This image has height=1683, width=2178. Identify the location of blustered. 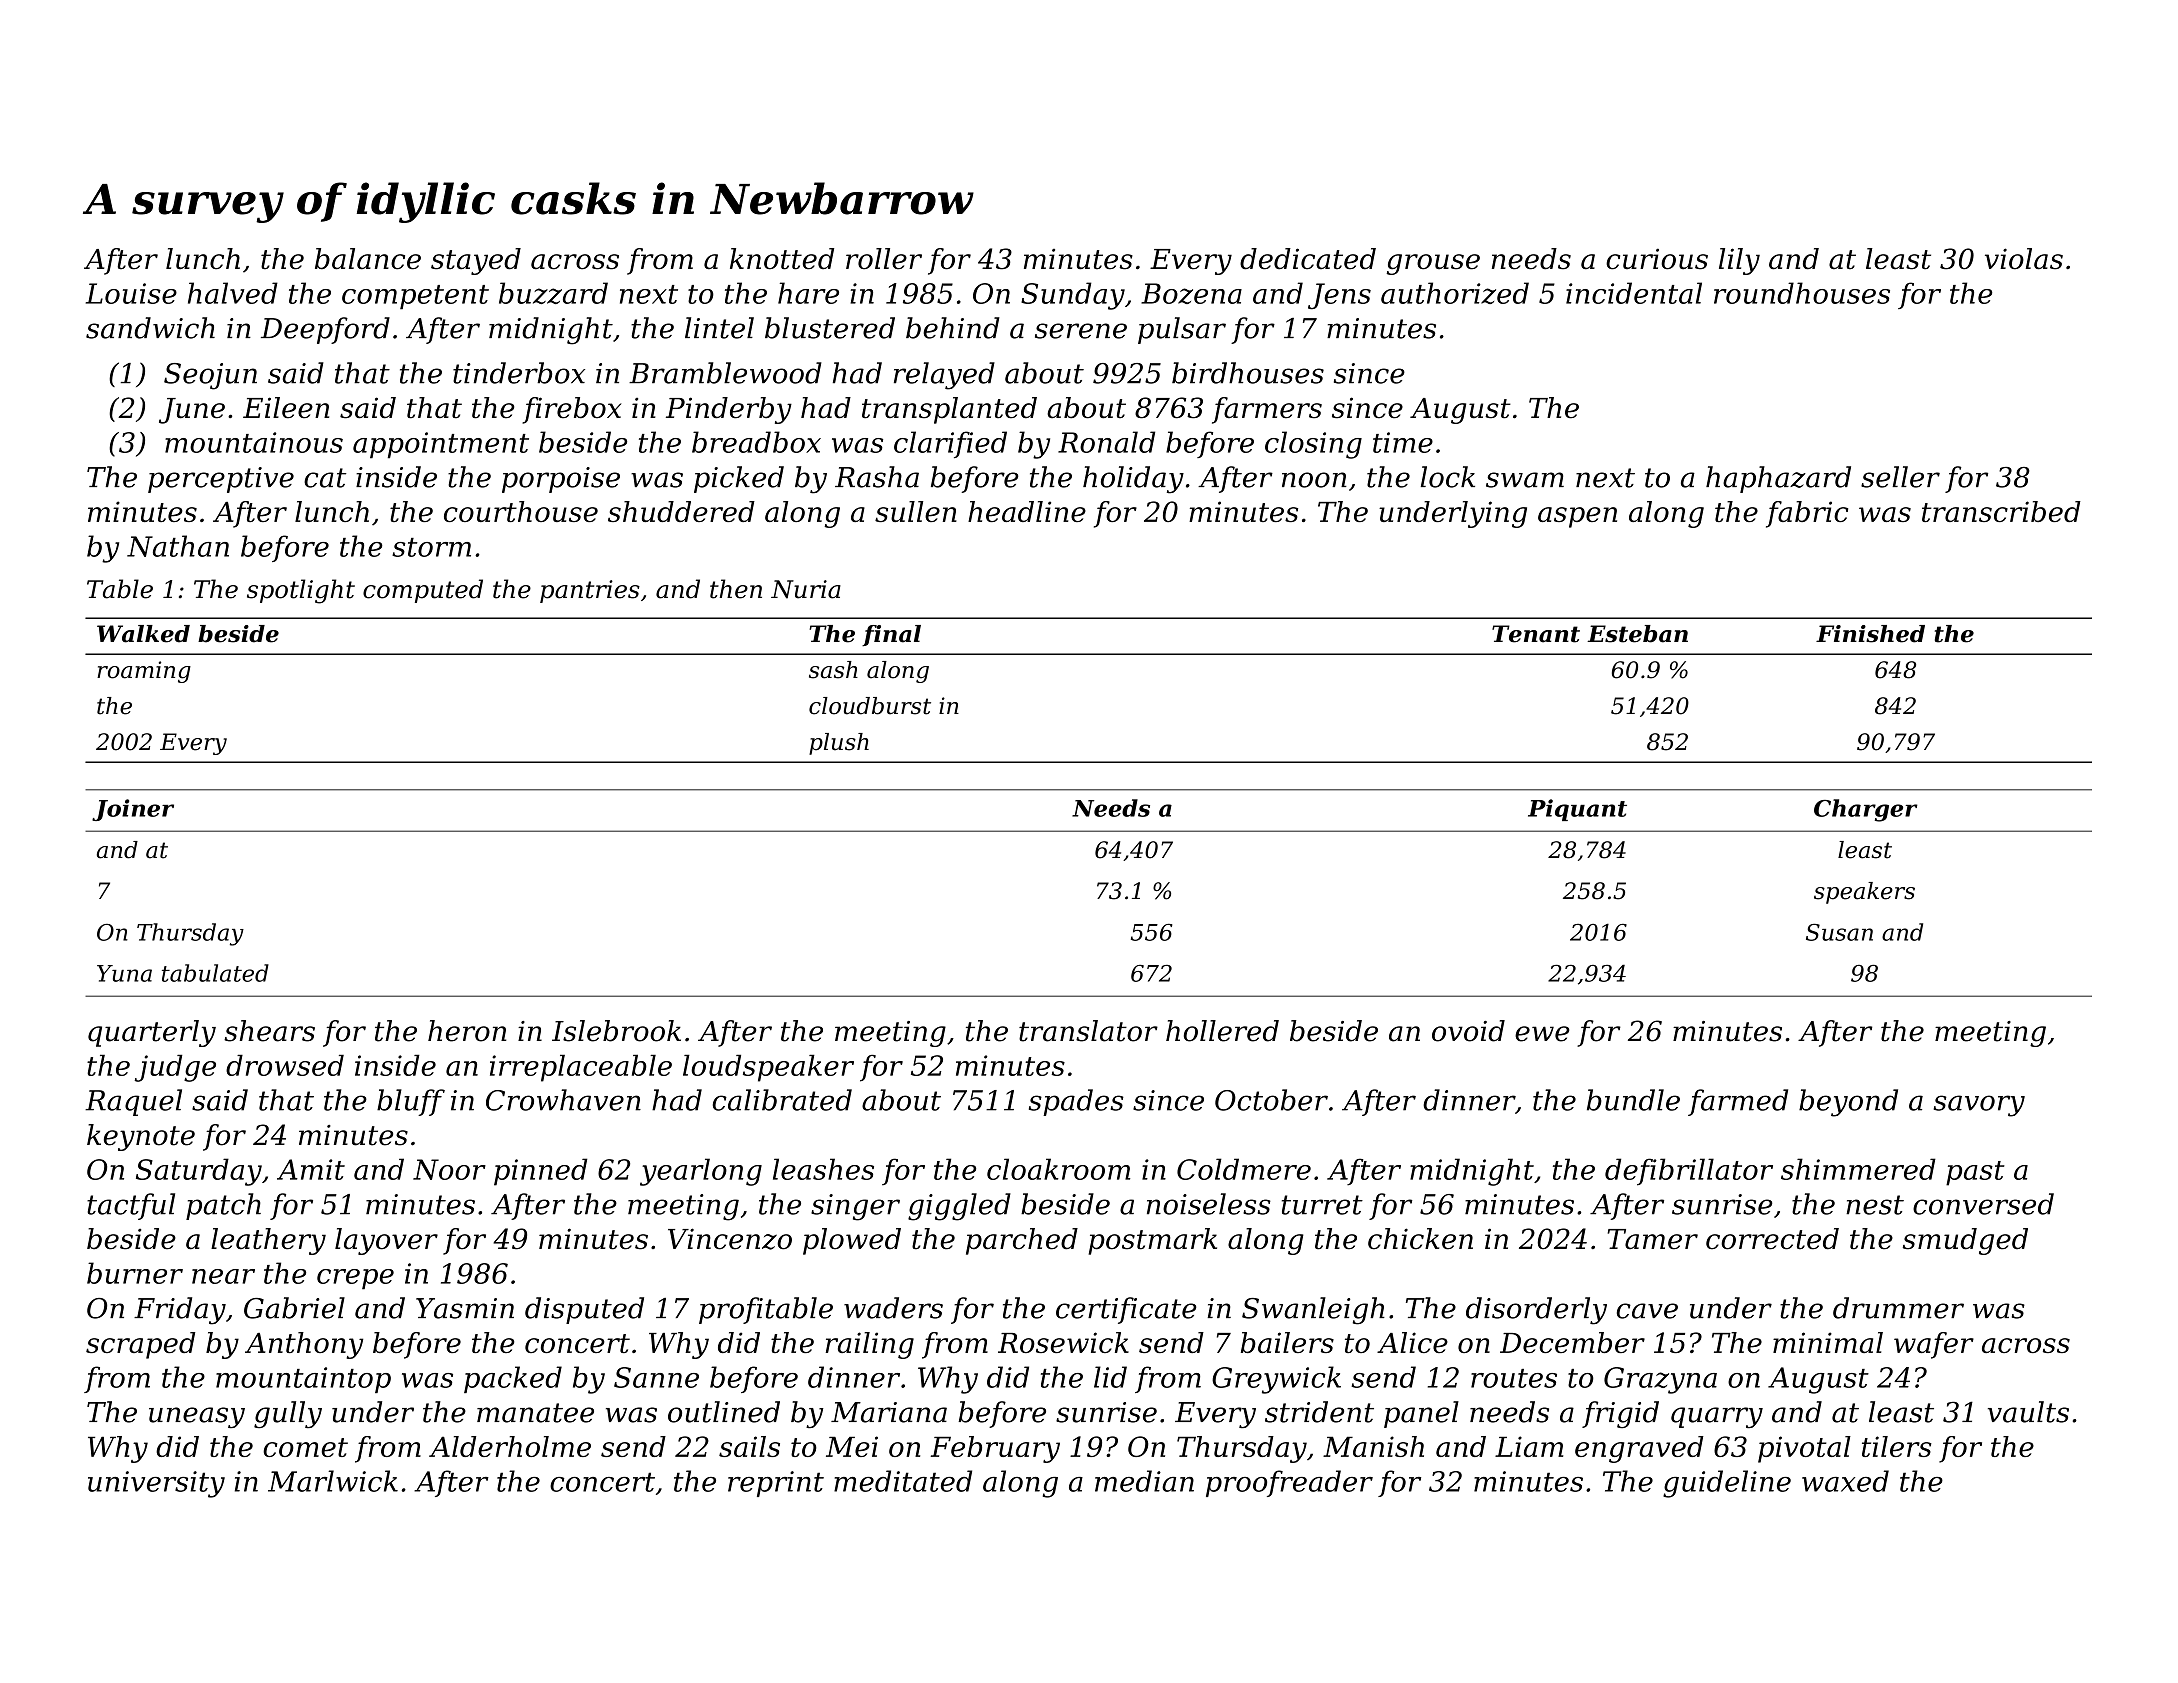
(830, 328).
